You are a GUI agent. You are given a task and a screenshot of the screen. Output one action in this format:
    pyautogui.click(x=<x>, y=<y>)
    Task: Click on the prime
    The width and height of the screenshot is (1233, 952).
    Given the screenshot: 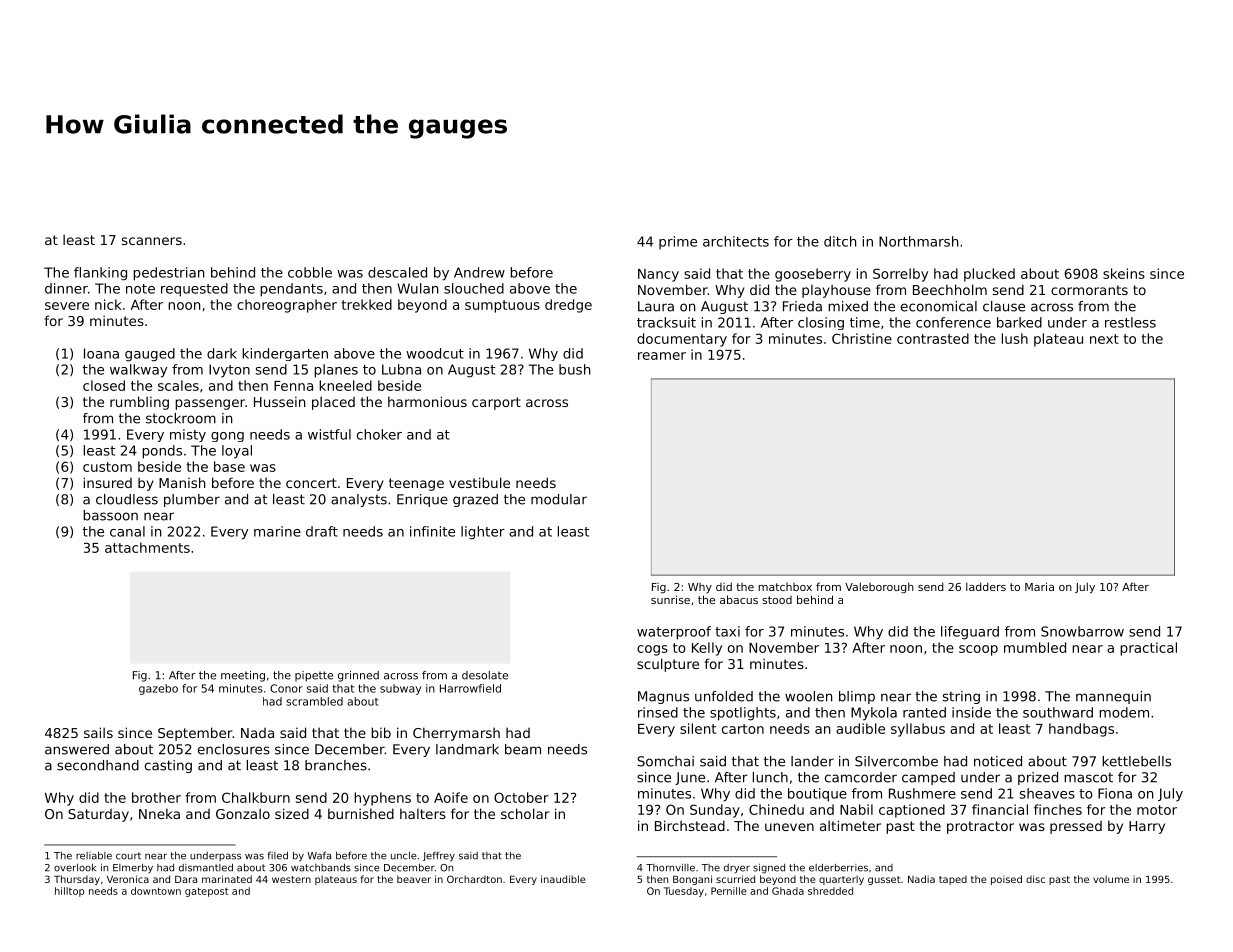 What is the action you would take?
    pyautogui.click(x=678, y=242)
